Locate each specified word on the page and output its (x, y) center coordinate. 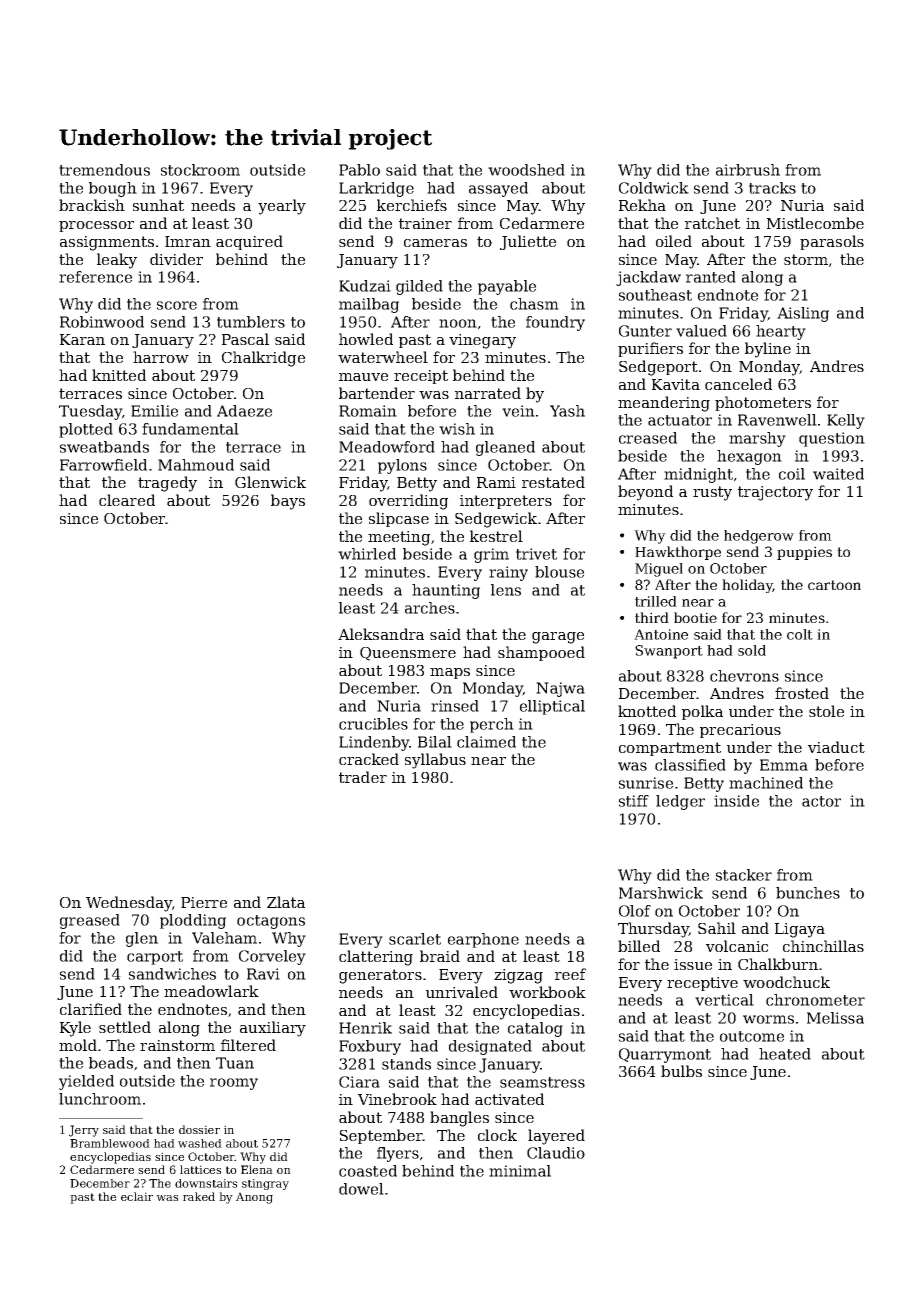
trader (363, 777)
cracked (369, 759)
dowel (361, 1189)
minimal (520, 1171)
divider (176, 259)
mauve (363, 377)
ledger (680, 802)
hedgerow (759, 537)
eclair (137, 1196)
